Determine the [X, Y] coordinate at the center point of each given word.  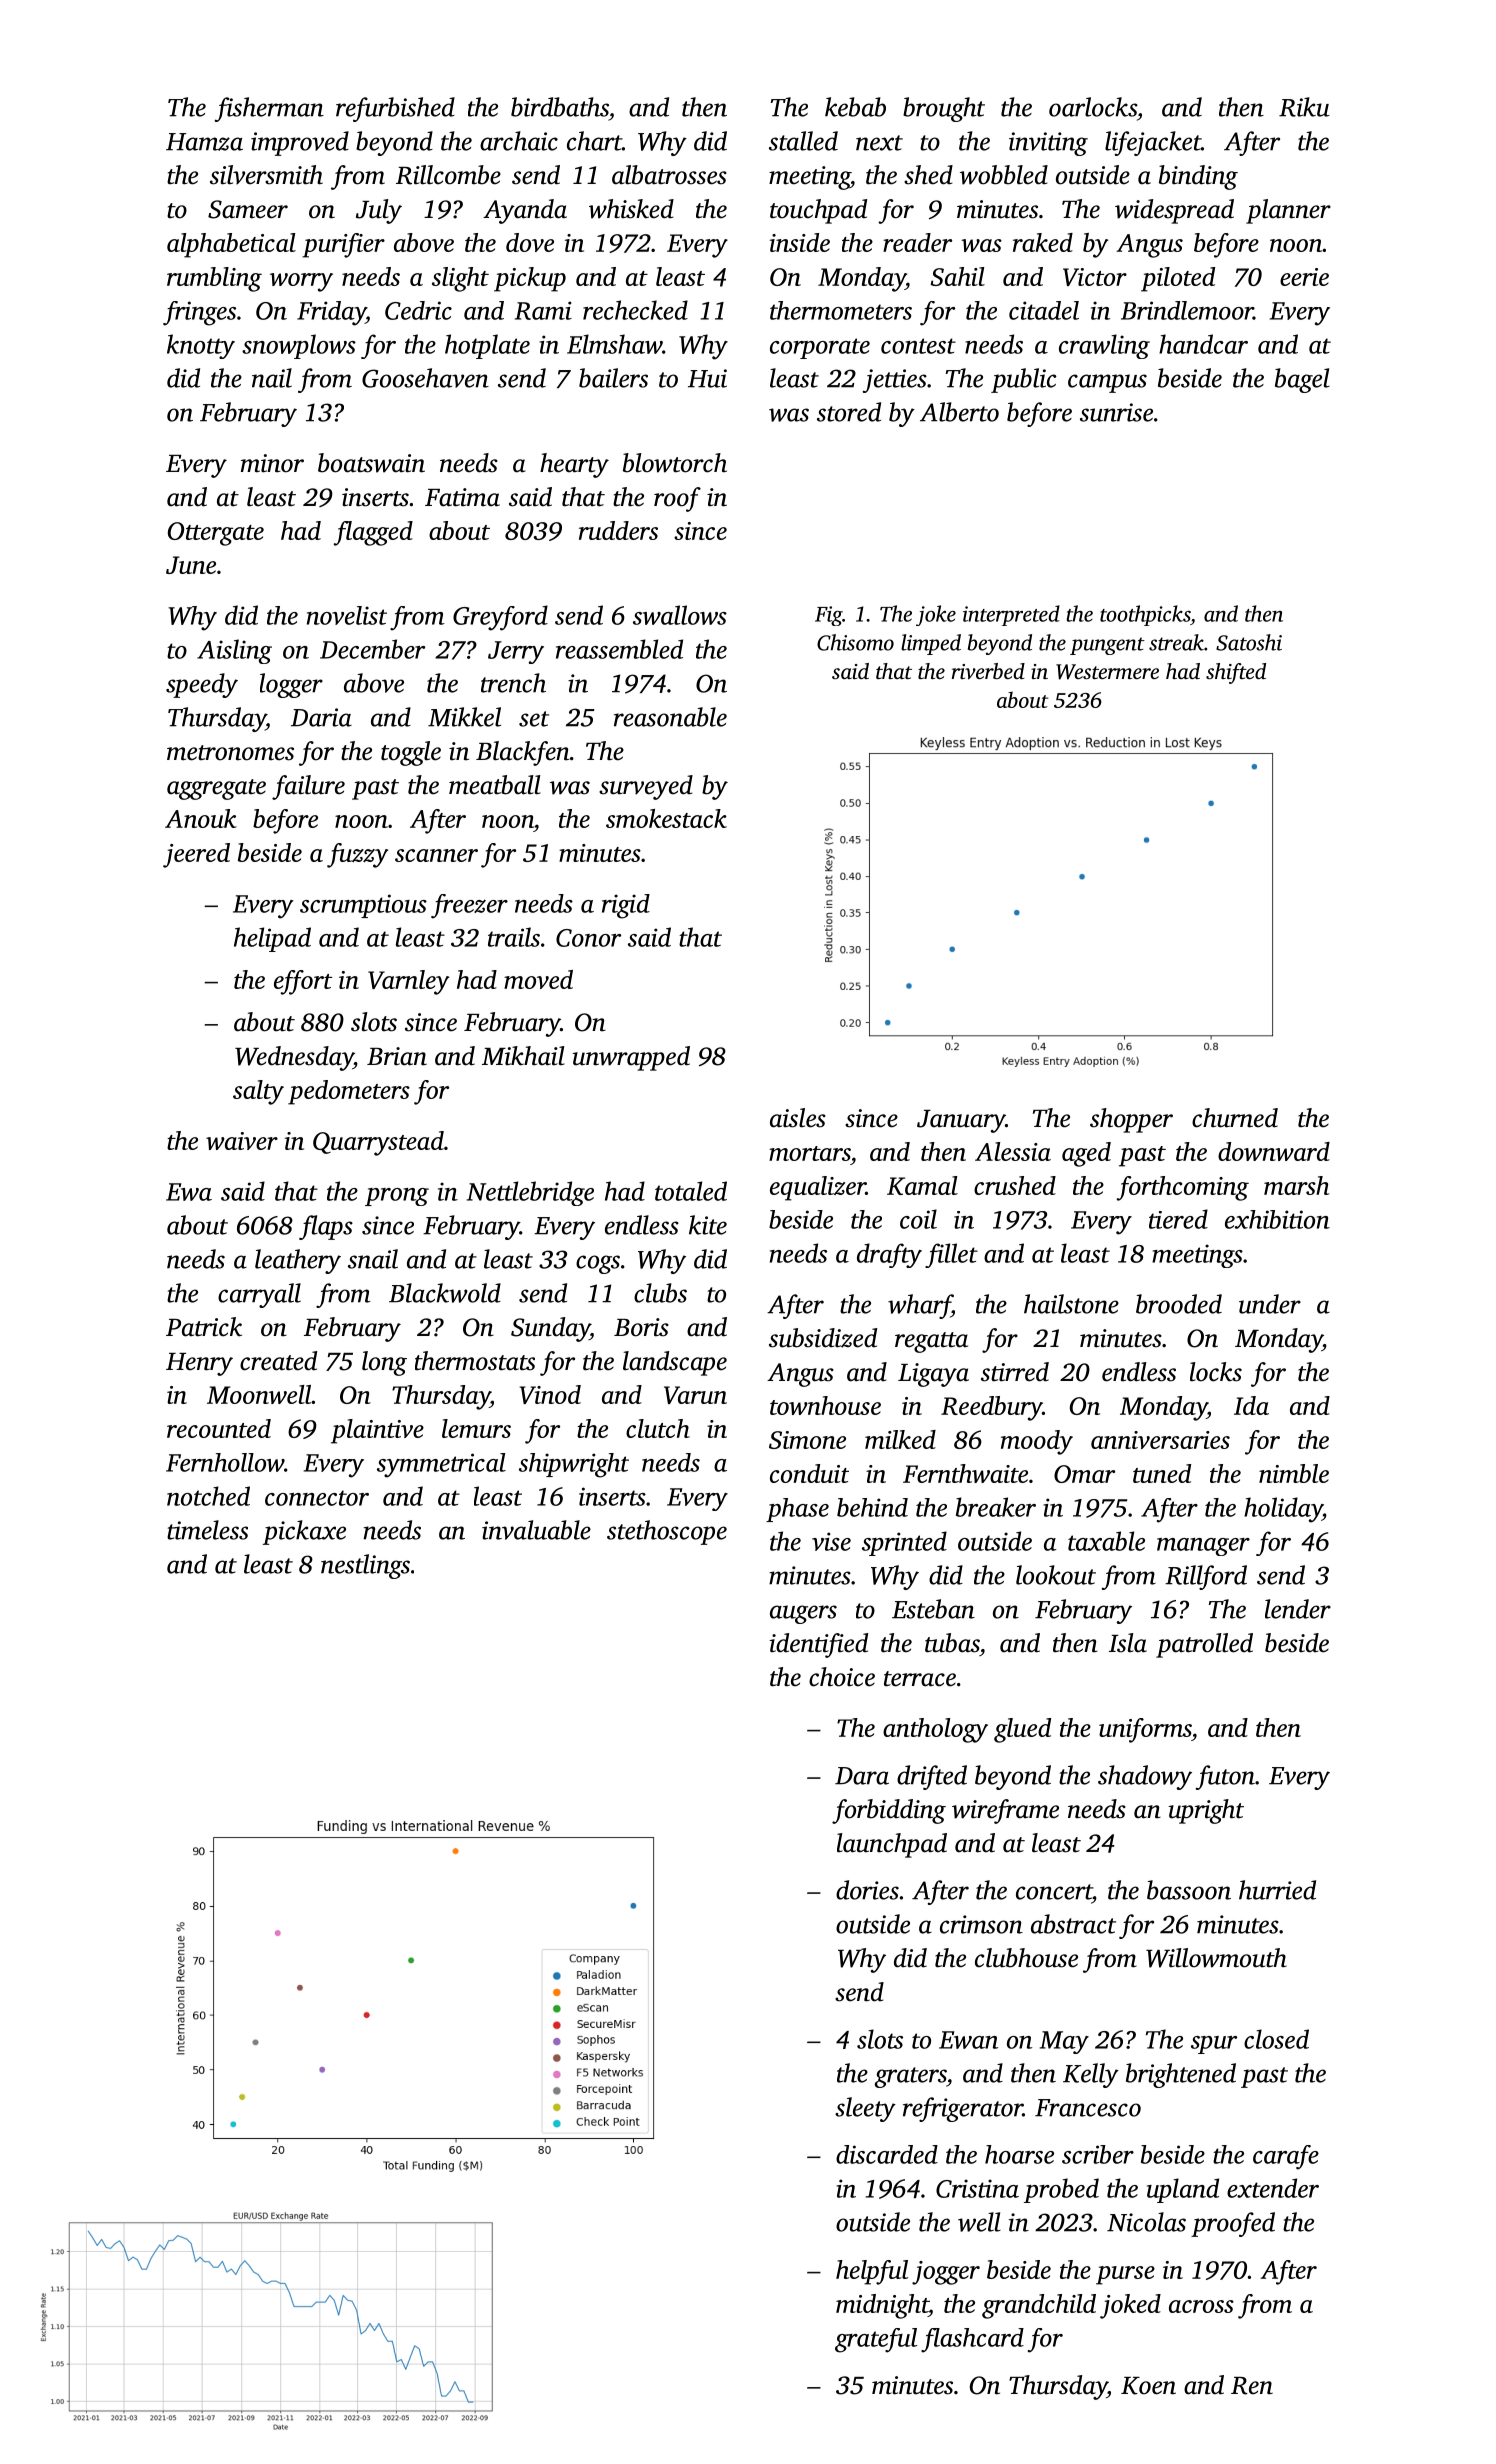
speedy [202, 685]
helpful [872, 2272]
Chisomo [855, 642]
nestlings [365, 1566]
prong [397, 1197]
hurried [1277, 1890]
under [1270, 1304]
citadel [1044, 310]
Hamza [204, 142]
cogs [598, 1264]
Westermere [1107, 672]
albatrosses [669, 175]
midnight [882, 2306]
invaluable [536, 1530]
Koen [1148, 2386]
